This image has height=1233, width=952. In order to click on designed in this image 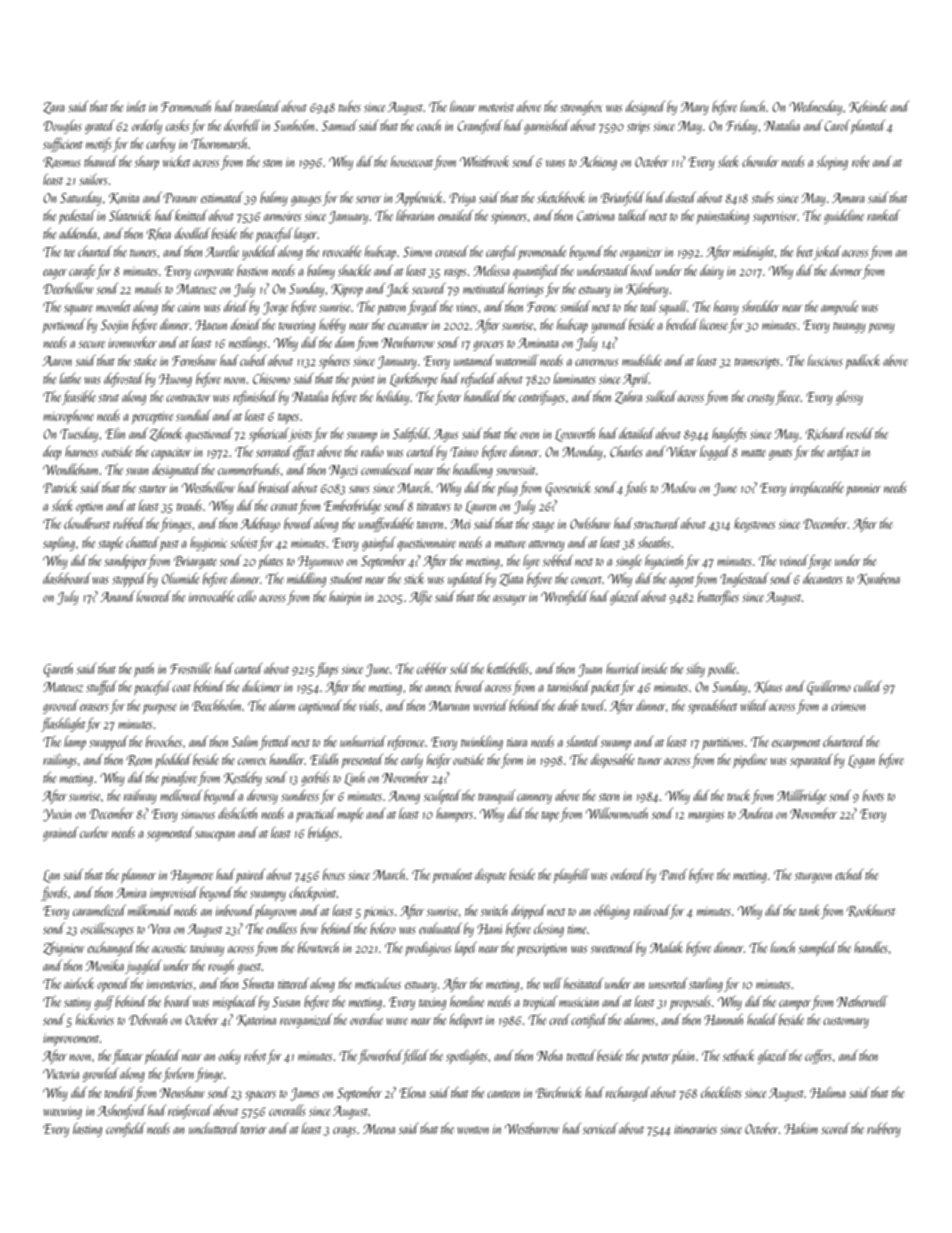, I will do `click(645, 108)`.
